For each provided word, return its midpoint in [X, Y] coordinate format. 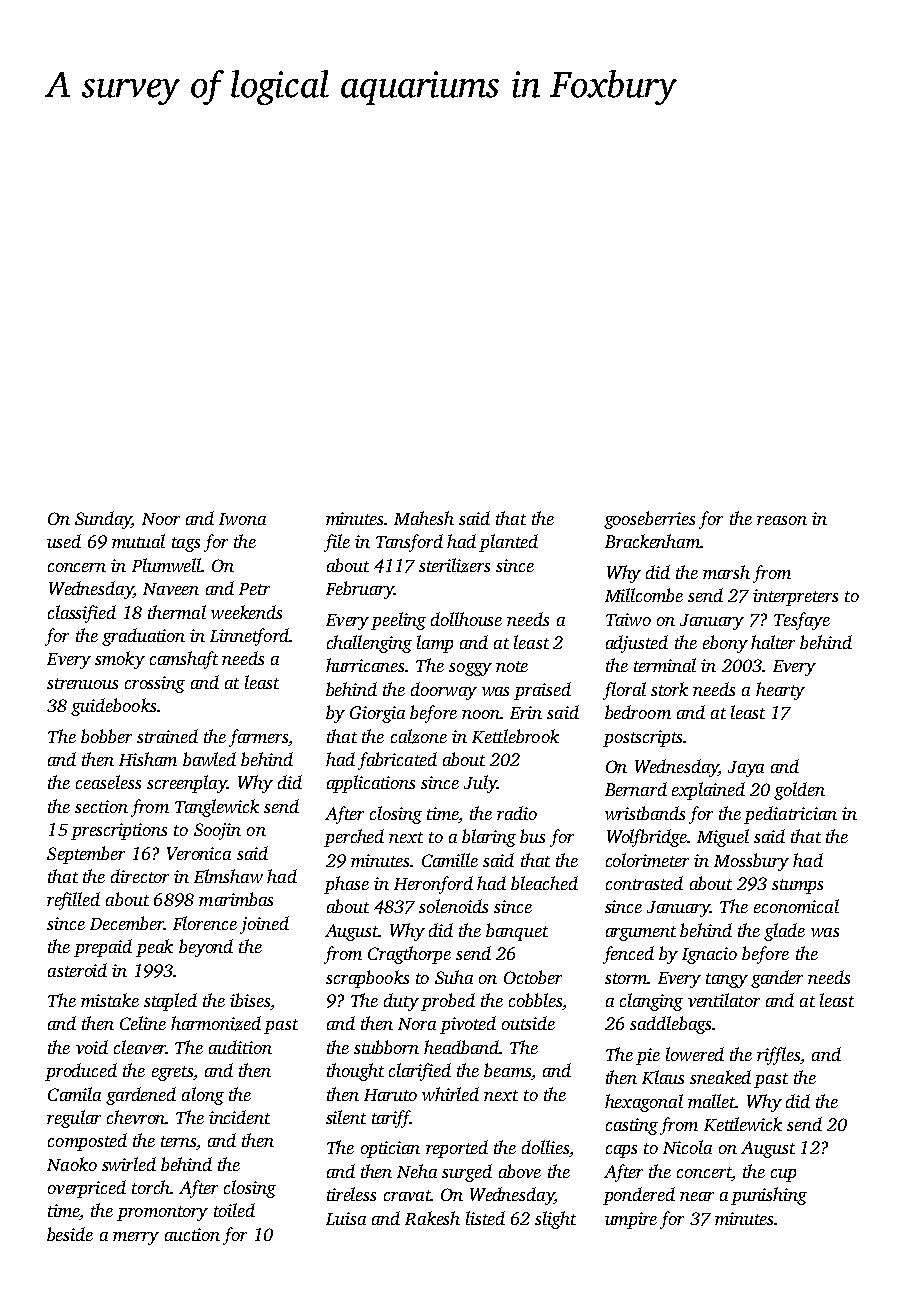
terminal [665, 665]
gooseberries [649, 520]
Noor [161, 519]
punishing [769, 1196]
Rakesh [432, 1218]
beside [70, 1234]
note [512, 666]
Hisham [148, 759]
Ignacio [709, 955]
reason [782, 520]
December [127, 923]
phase [346, 885]
